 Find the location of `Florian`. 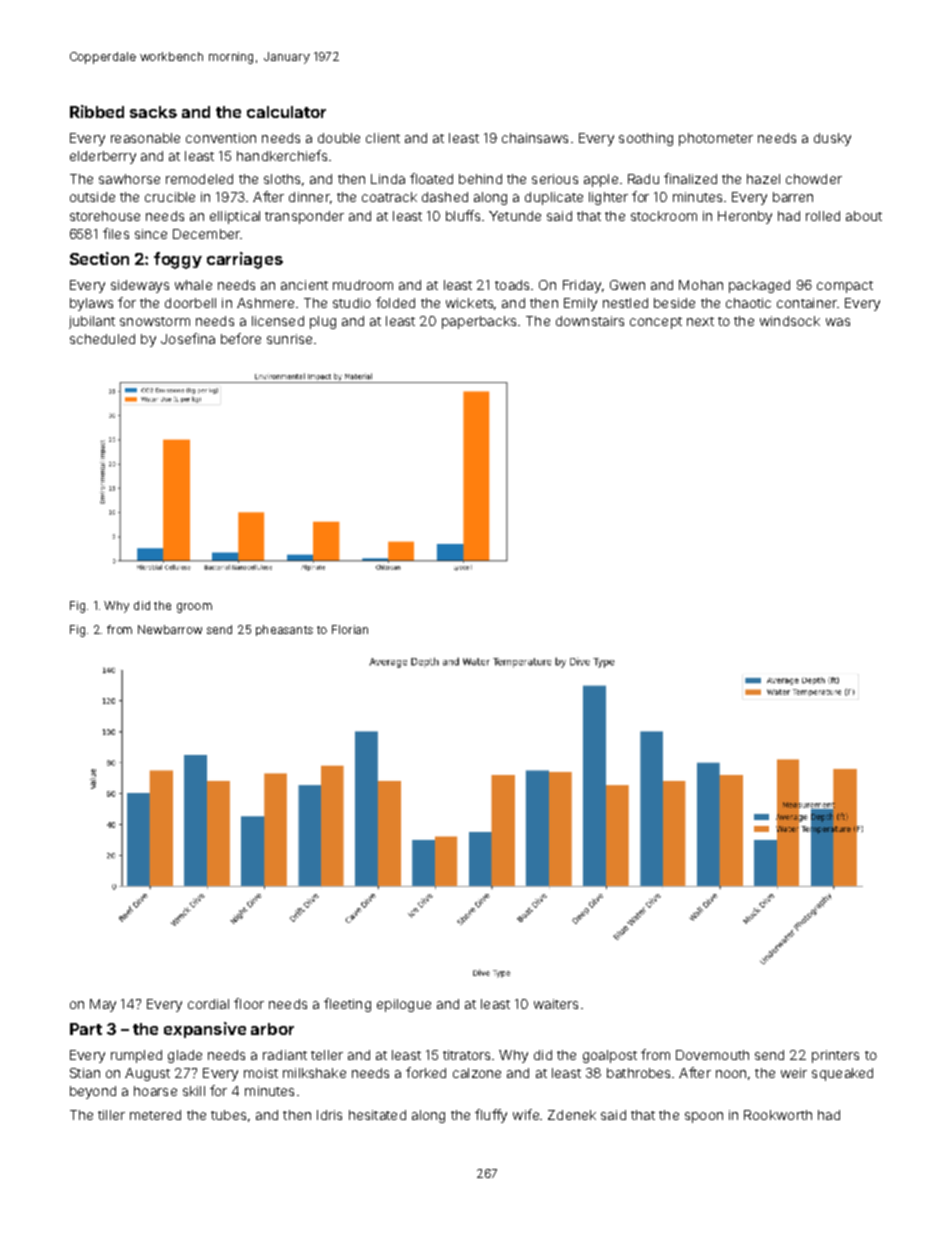

Florian is located at coordinates (350, 629).
